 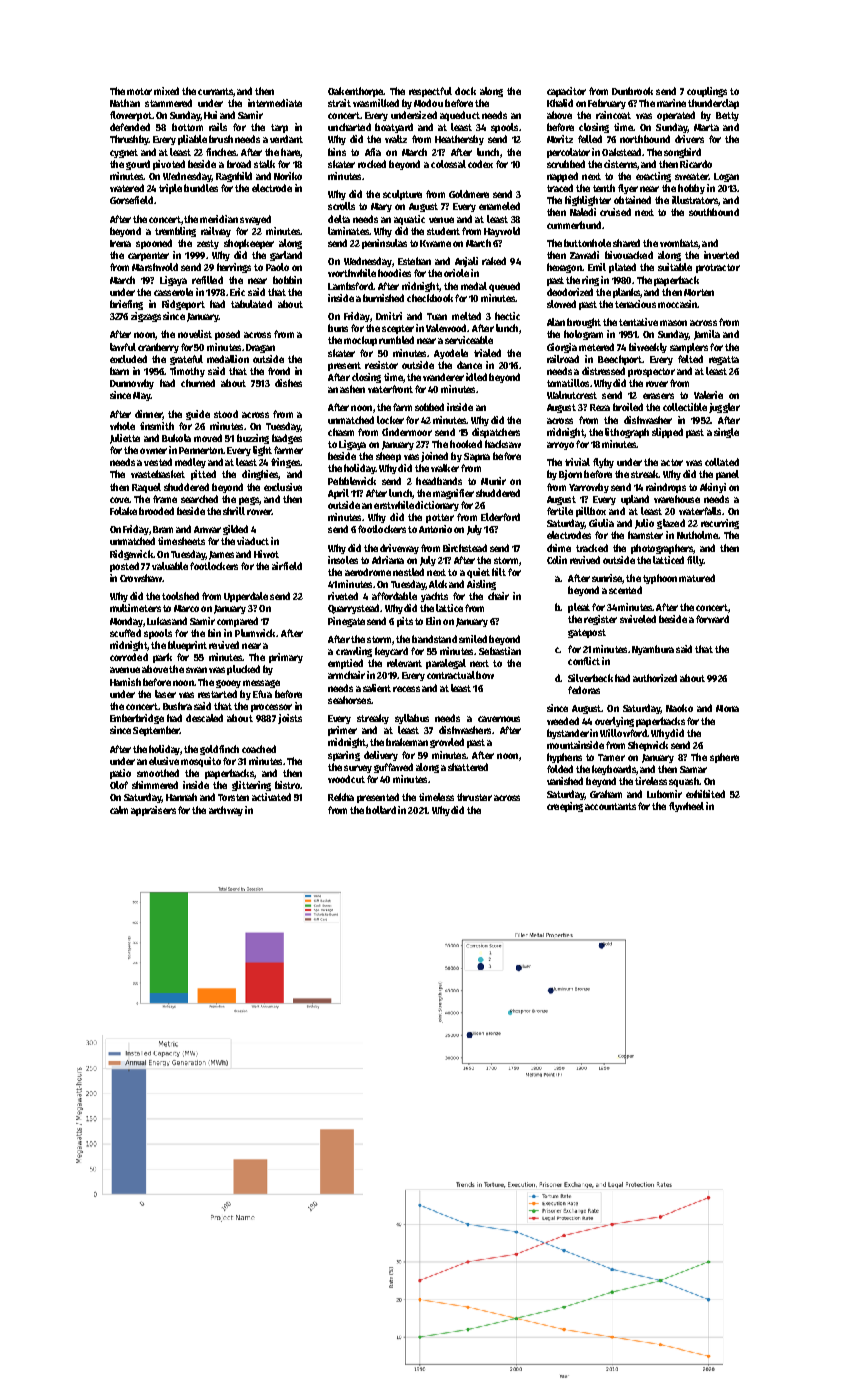 What do you see at coordinates (469, 365) in the screenshot?
I see `dance` at bounding box center [469, 365].
